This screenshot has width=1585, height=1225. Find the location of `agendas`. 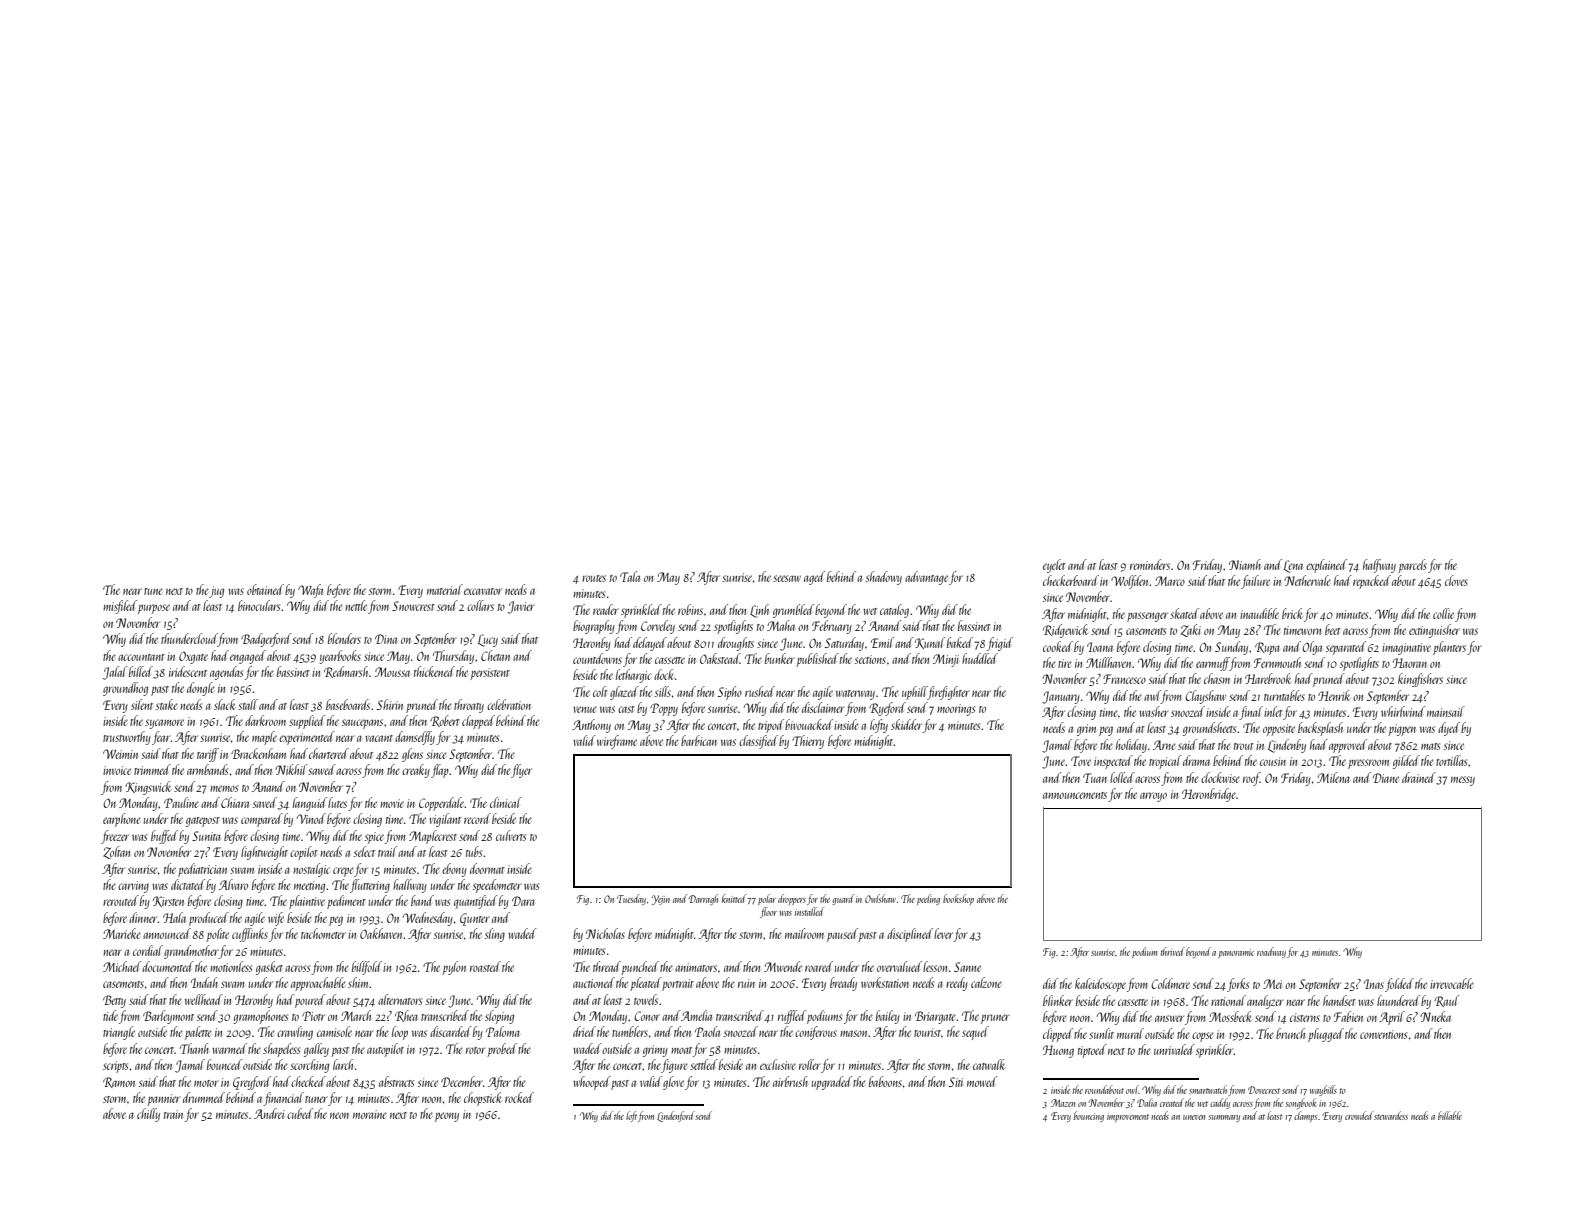

agendas is located at coordinates (226, 673).
